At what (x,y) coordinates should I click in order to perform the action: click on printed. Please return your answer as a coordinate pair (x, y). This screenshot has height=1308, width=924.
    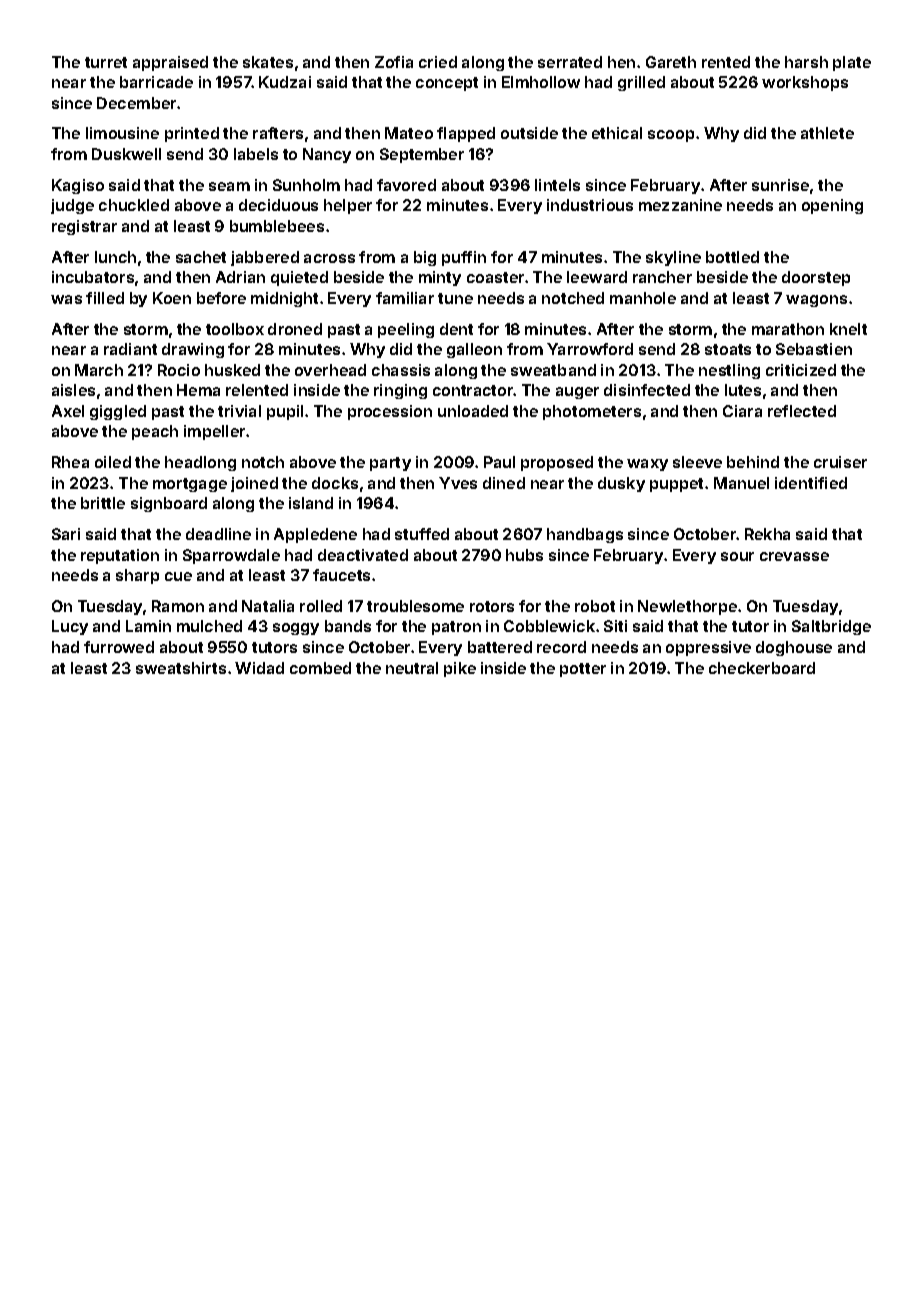
    Looking at the image, I should click on (192, 134).
